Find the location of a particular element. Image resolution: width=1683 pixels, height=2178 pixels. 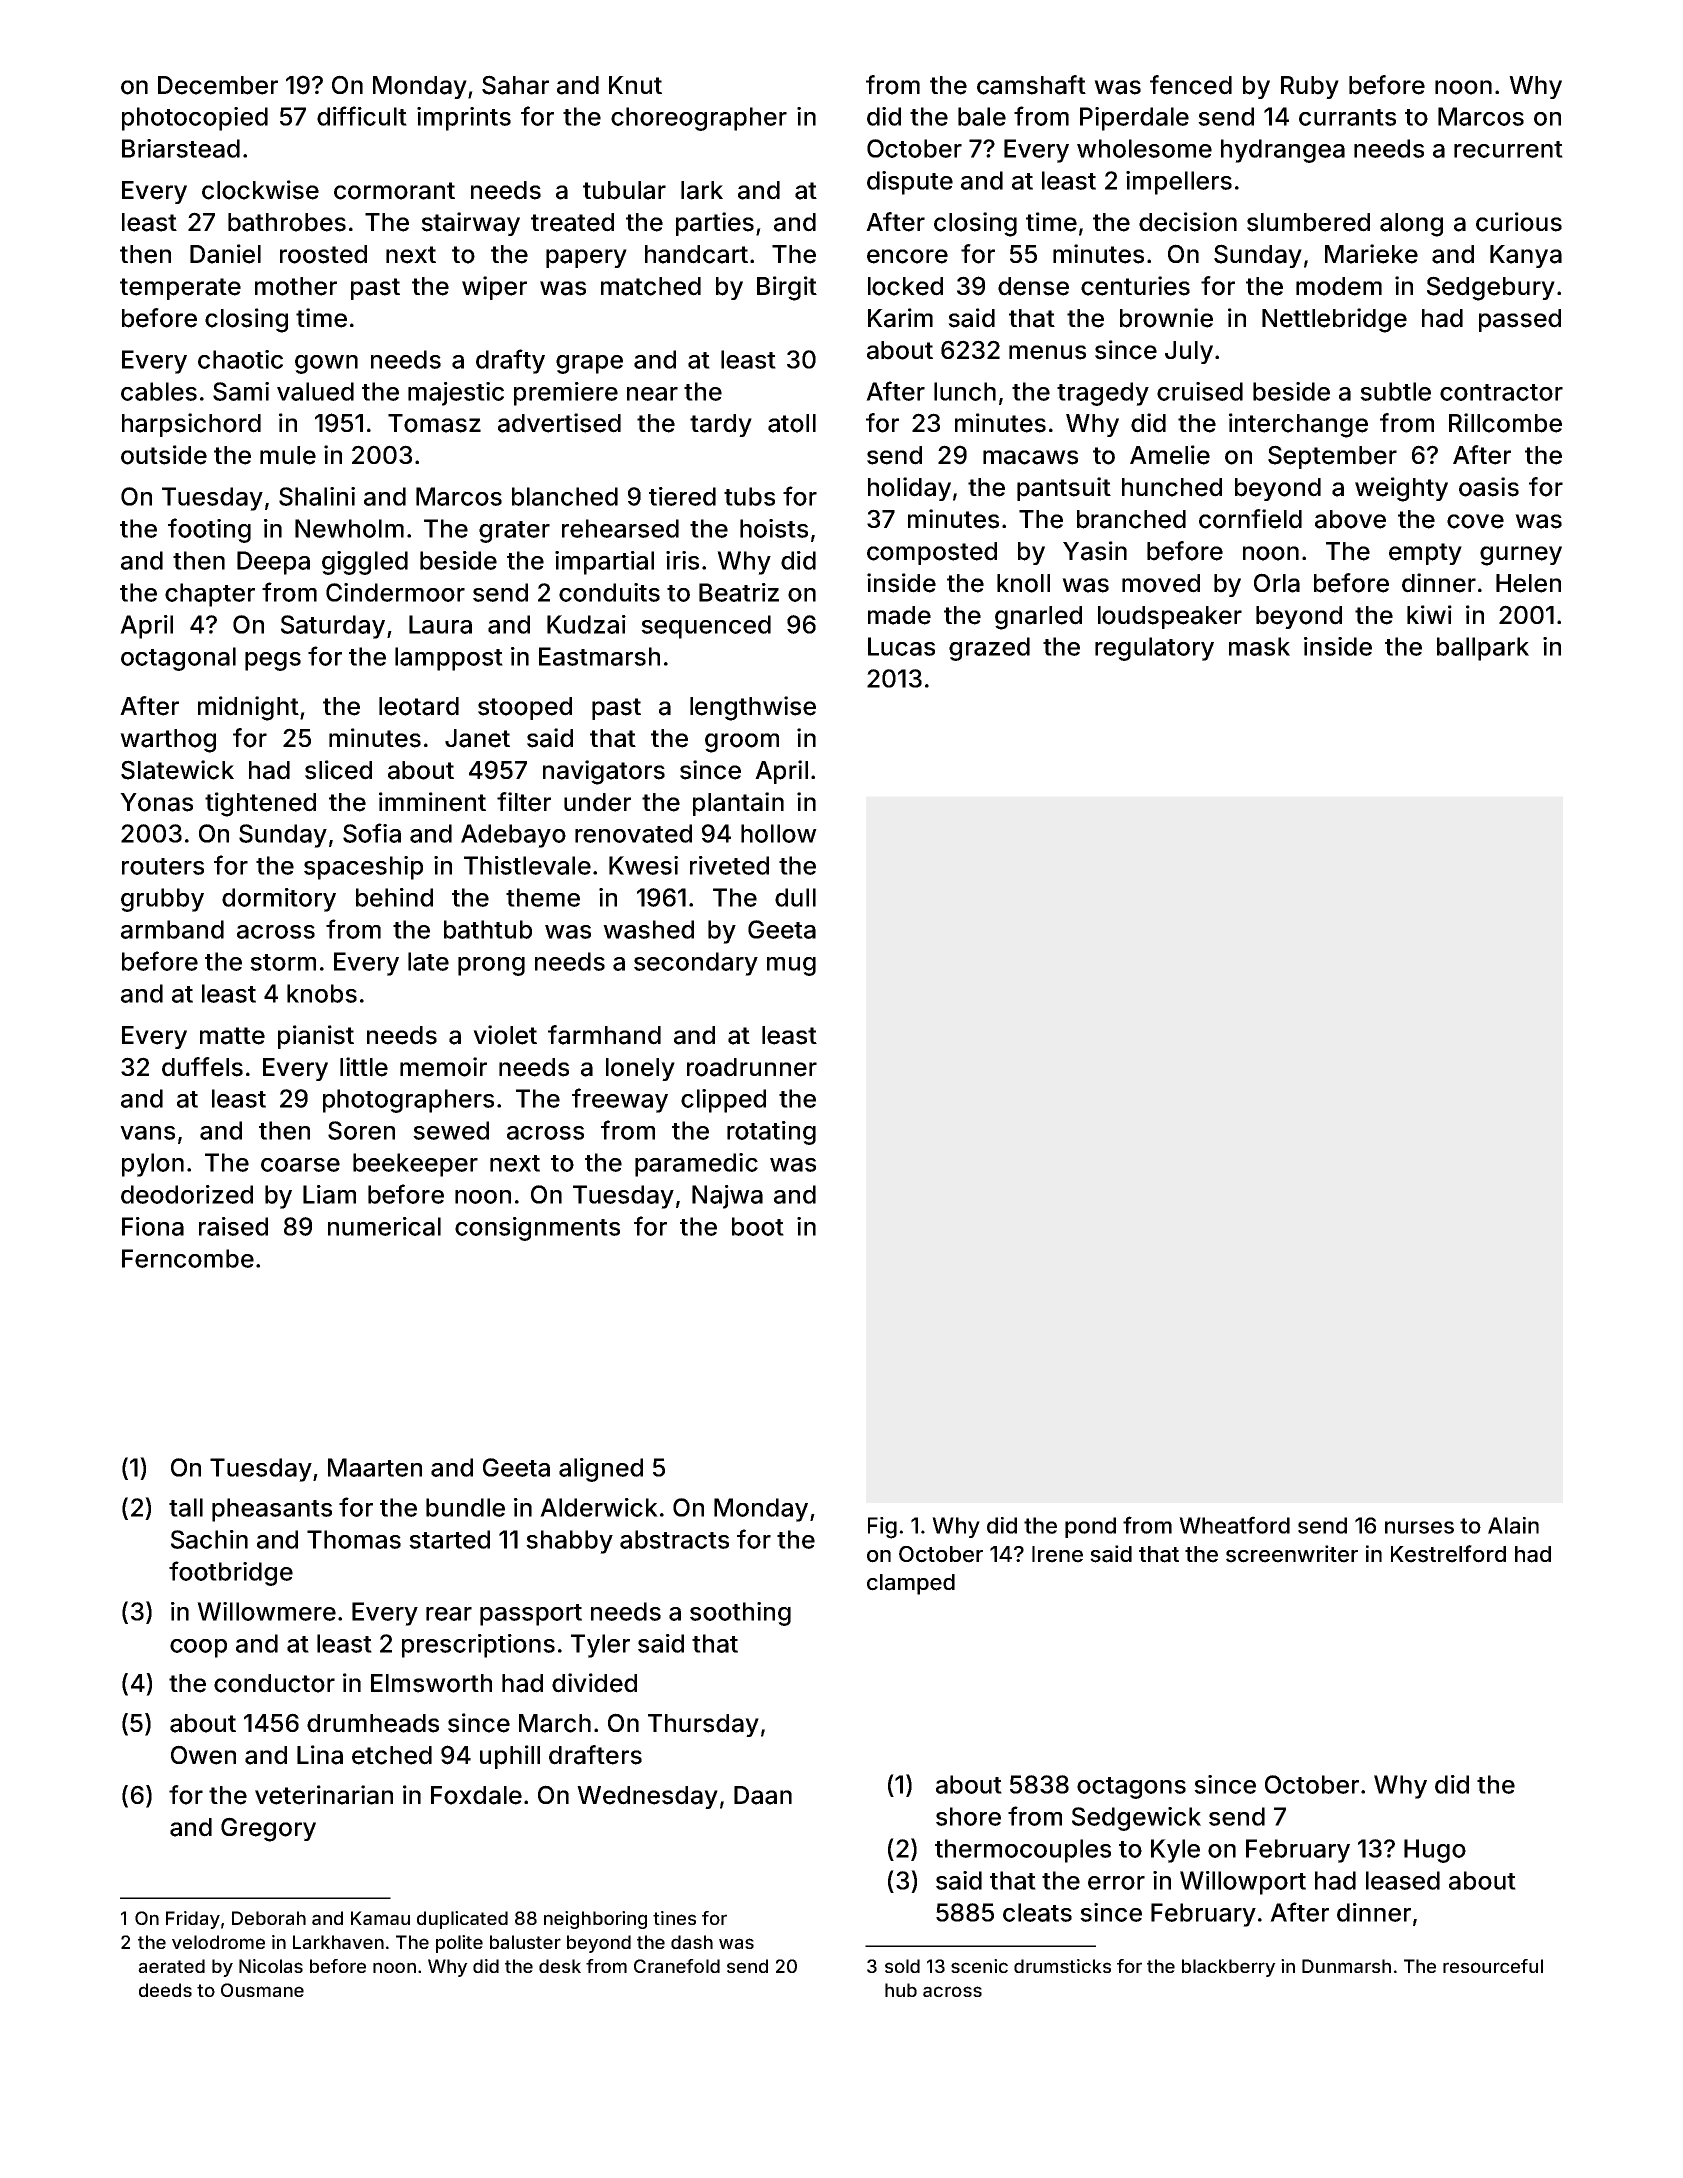

deeds is located at coordinates (165, 1990).
